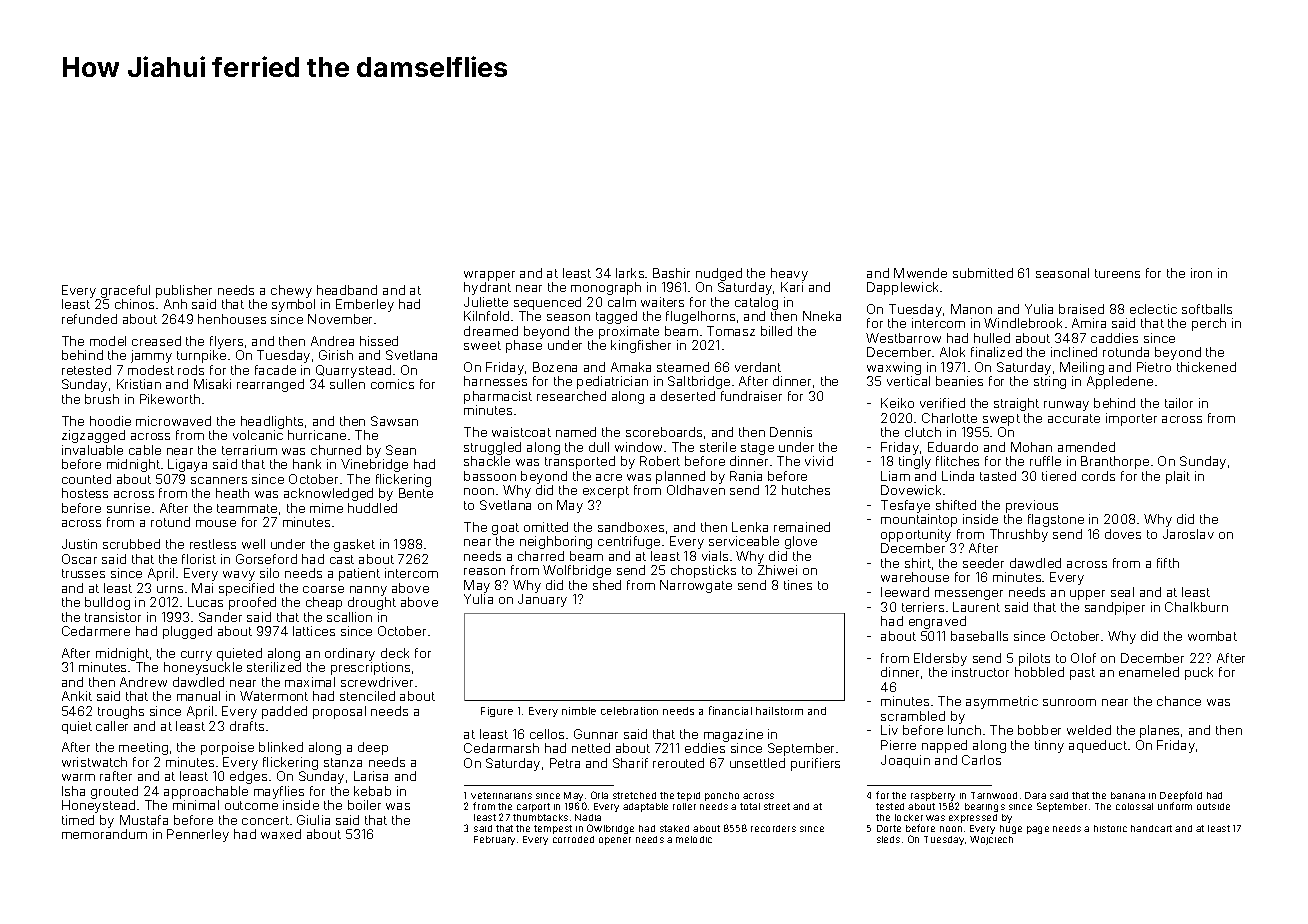 The width and height of the screenshot is (1308, 924). I want to click on bassoon, so click(490, 476).
